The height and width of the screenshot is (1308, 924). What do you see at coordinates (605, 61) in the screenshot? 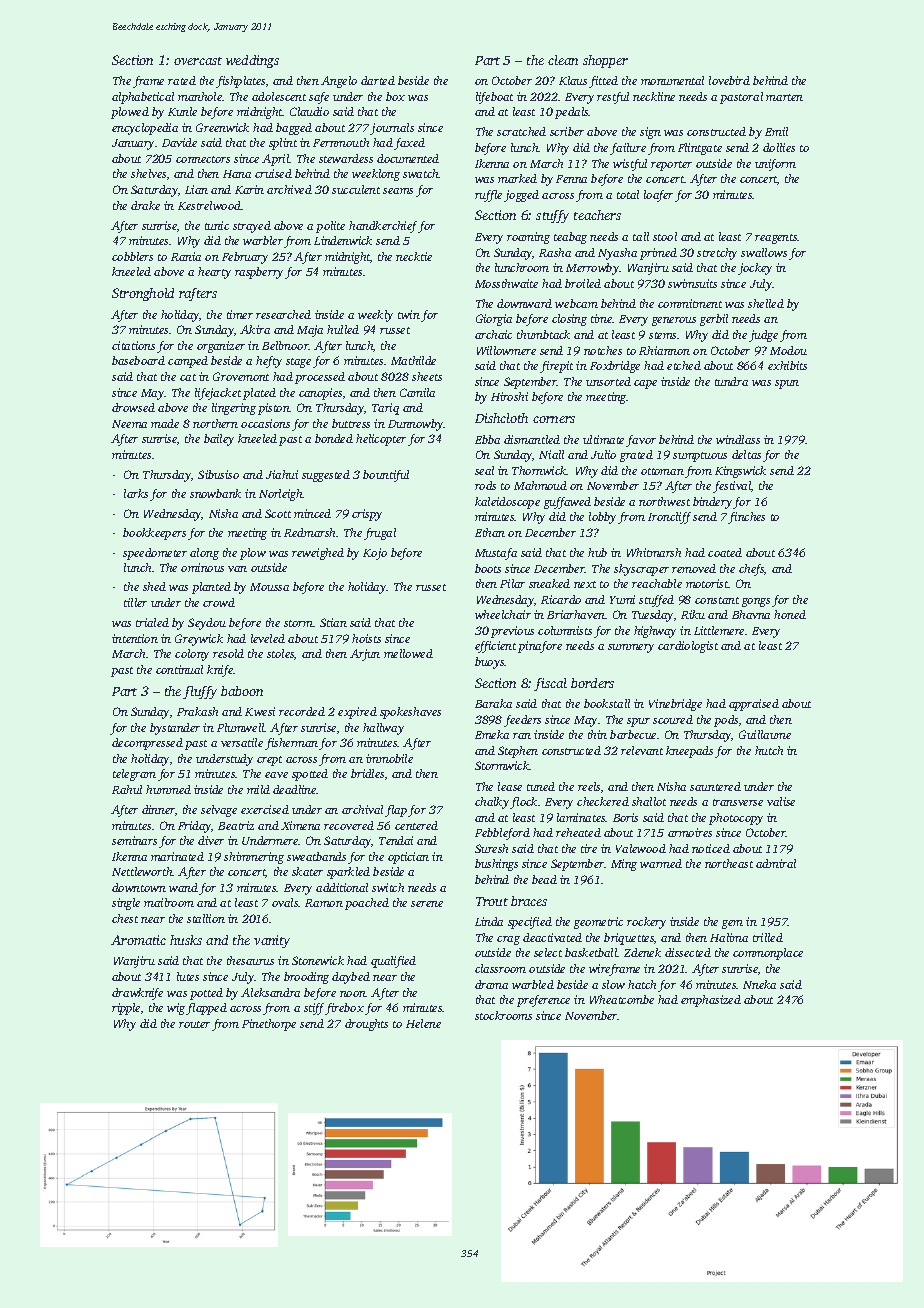
I see `shopper` at bounding box center [605, 61].
